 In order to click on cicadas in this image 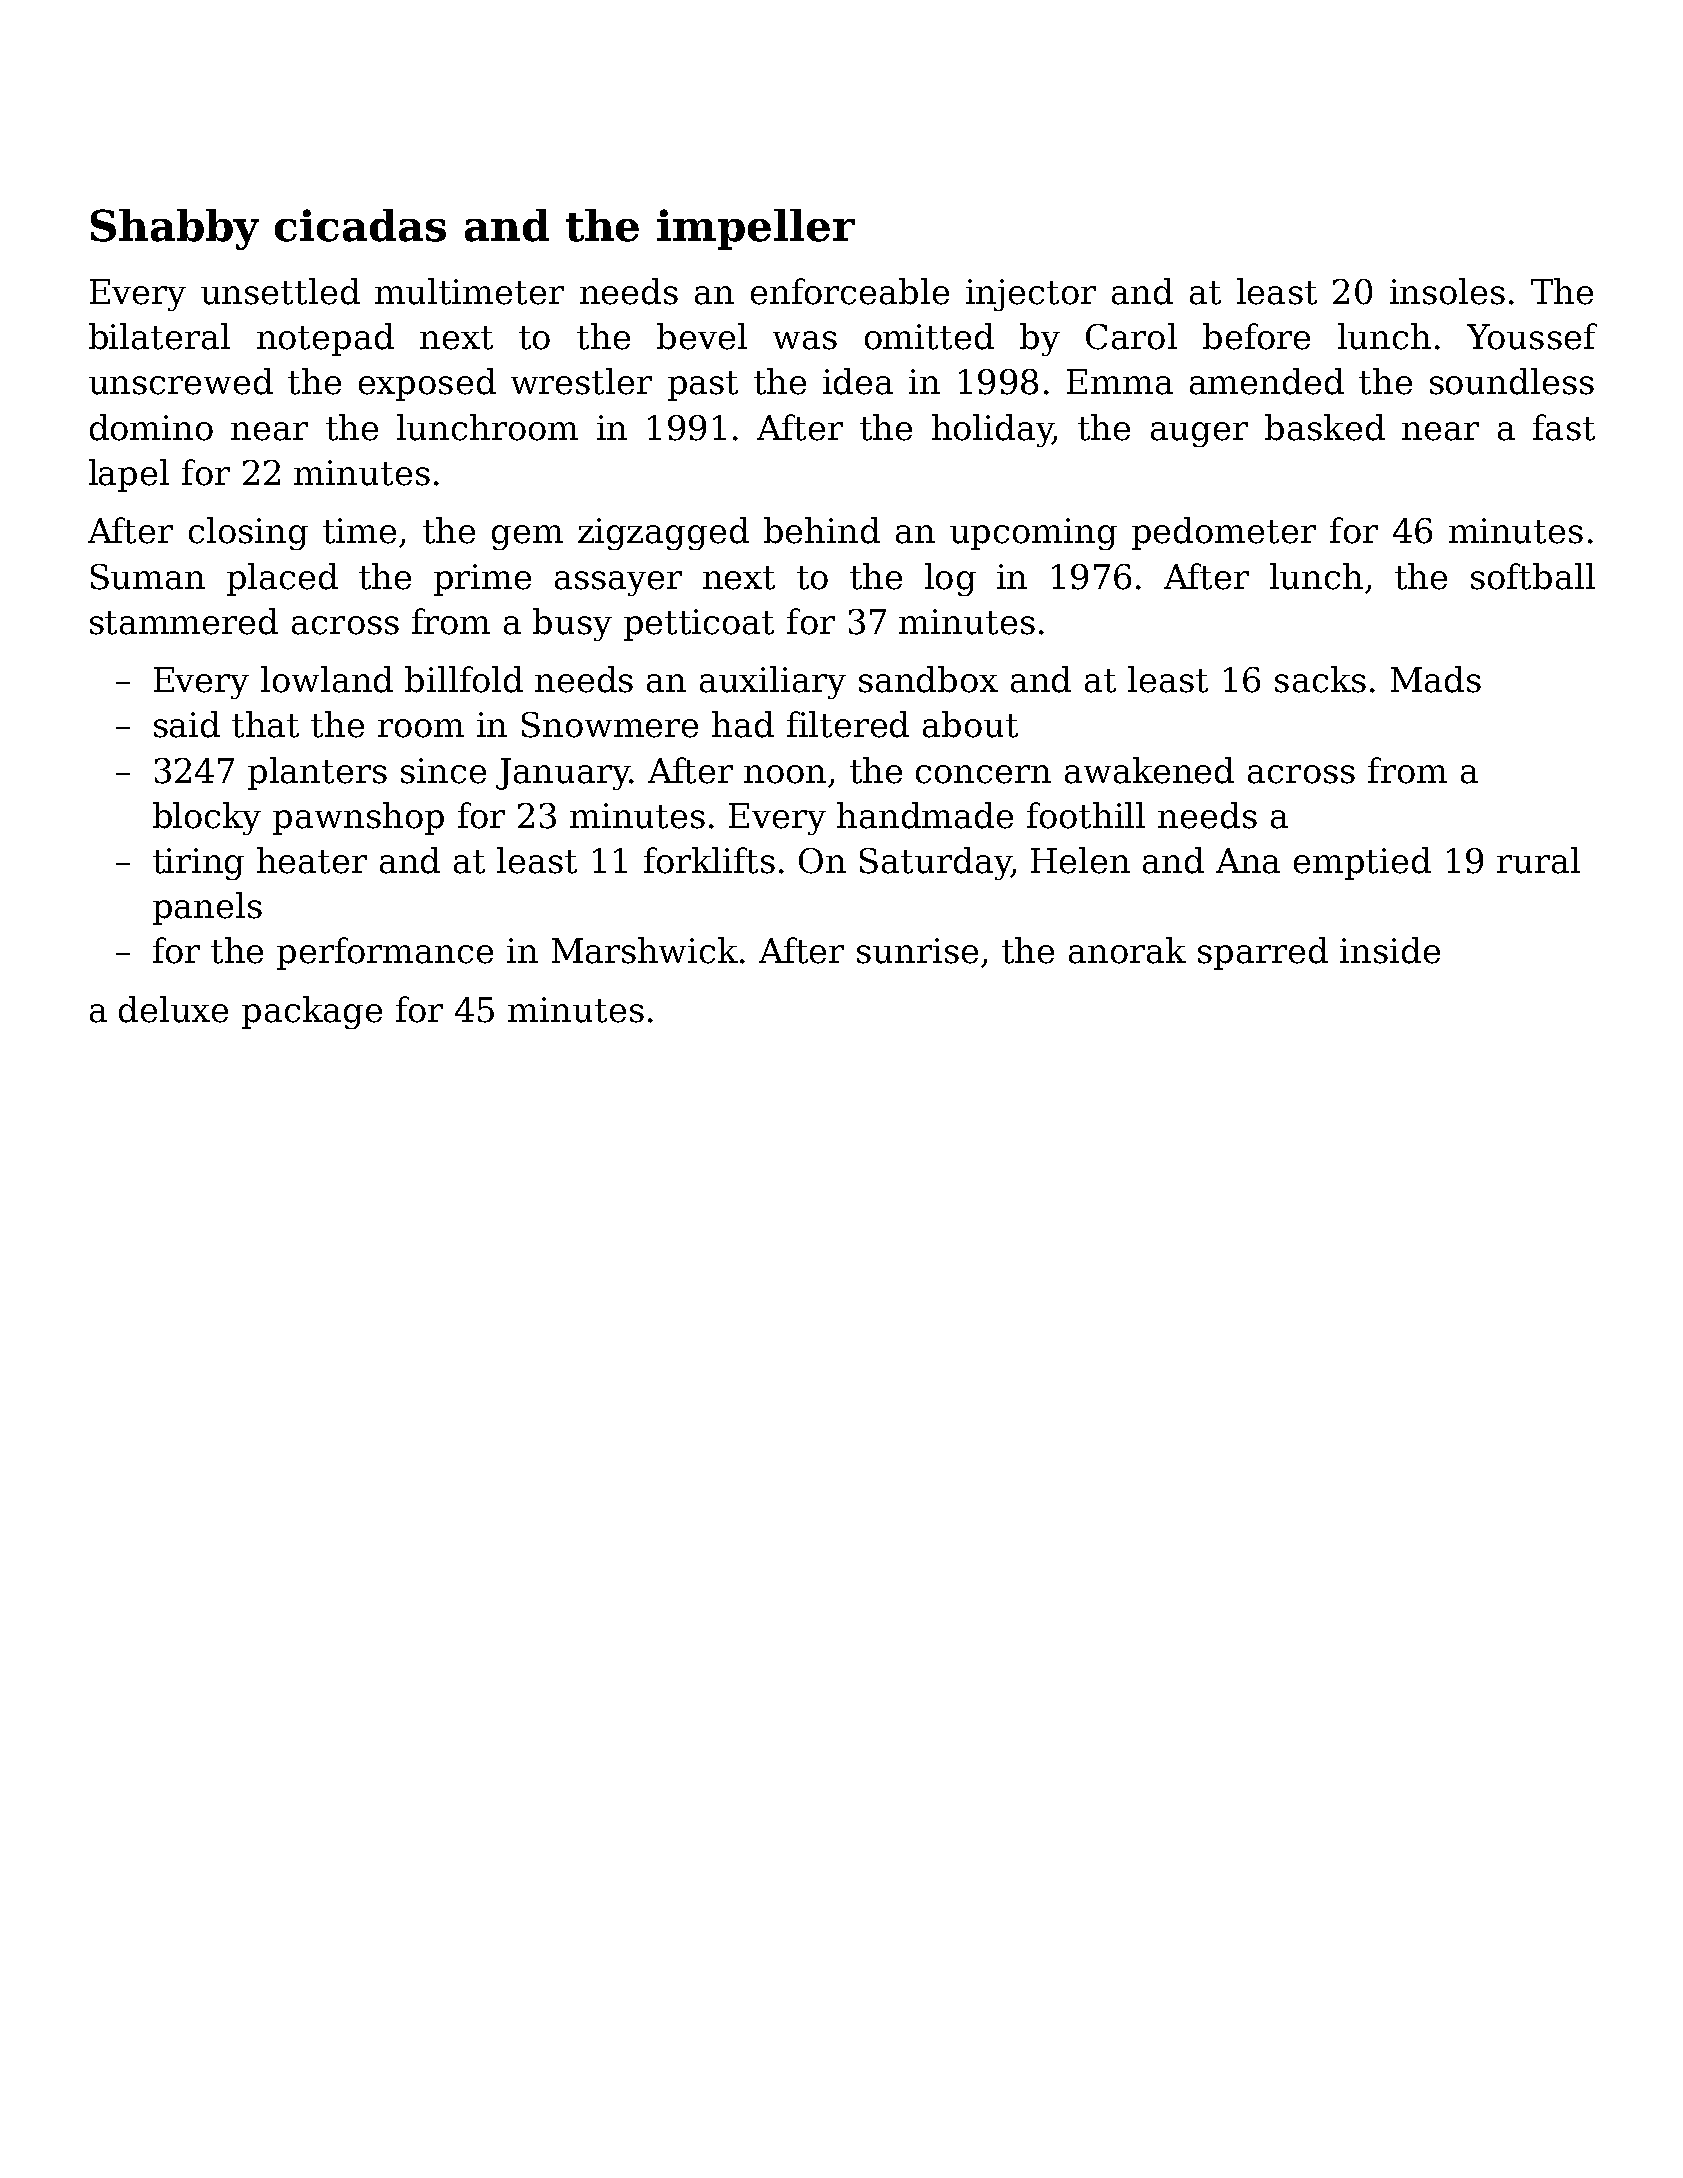, I will do `click(360, 225)`.
